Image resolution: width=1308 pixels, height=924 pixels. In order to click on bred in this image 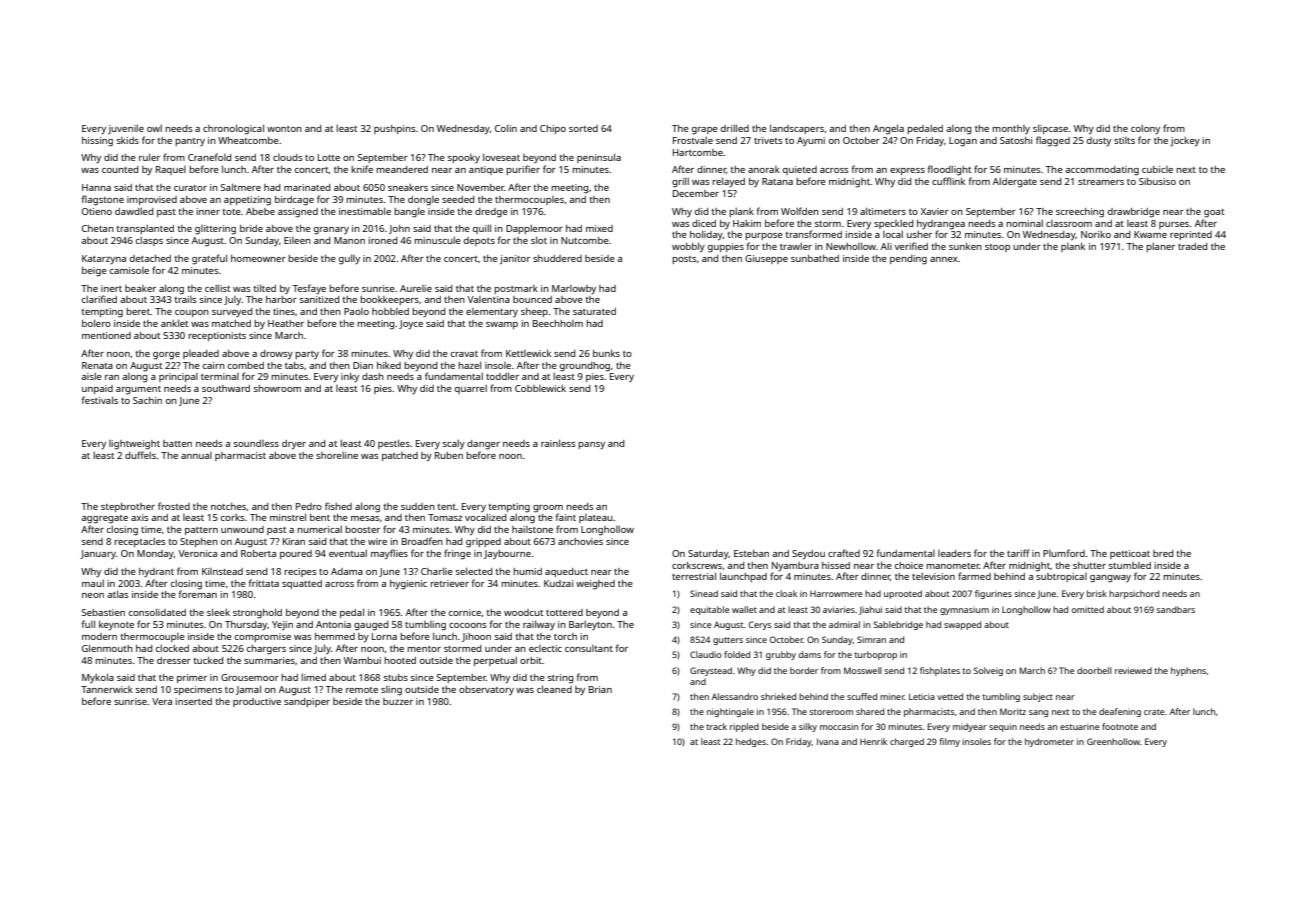, I will do `click(1163, 553)`.
